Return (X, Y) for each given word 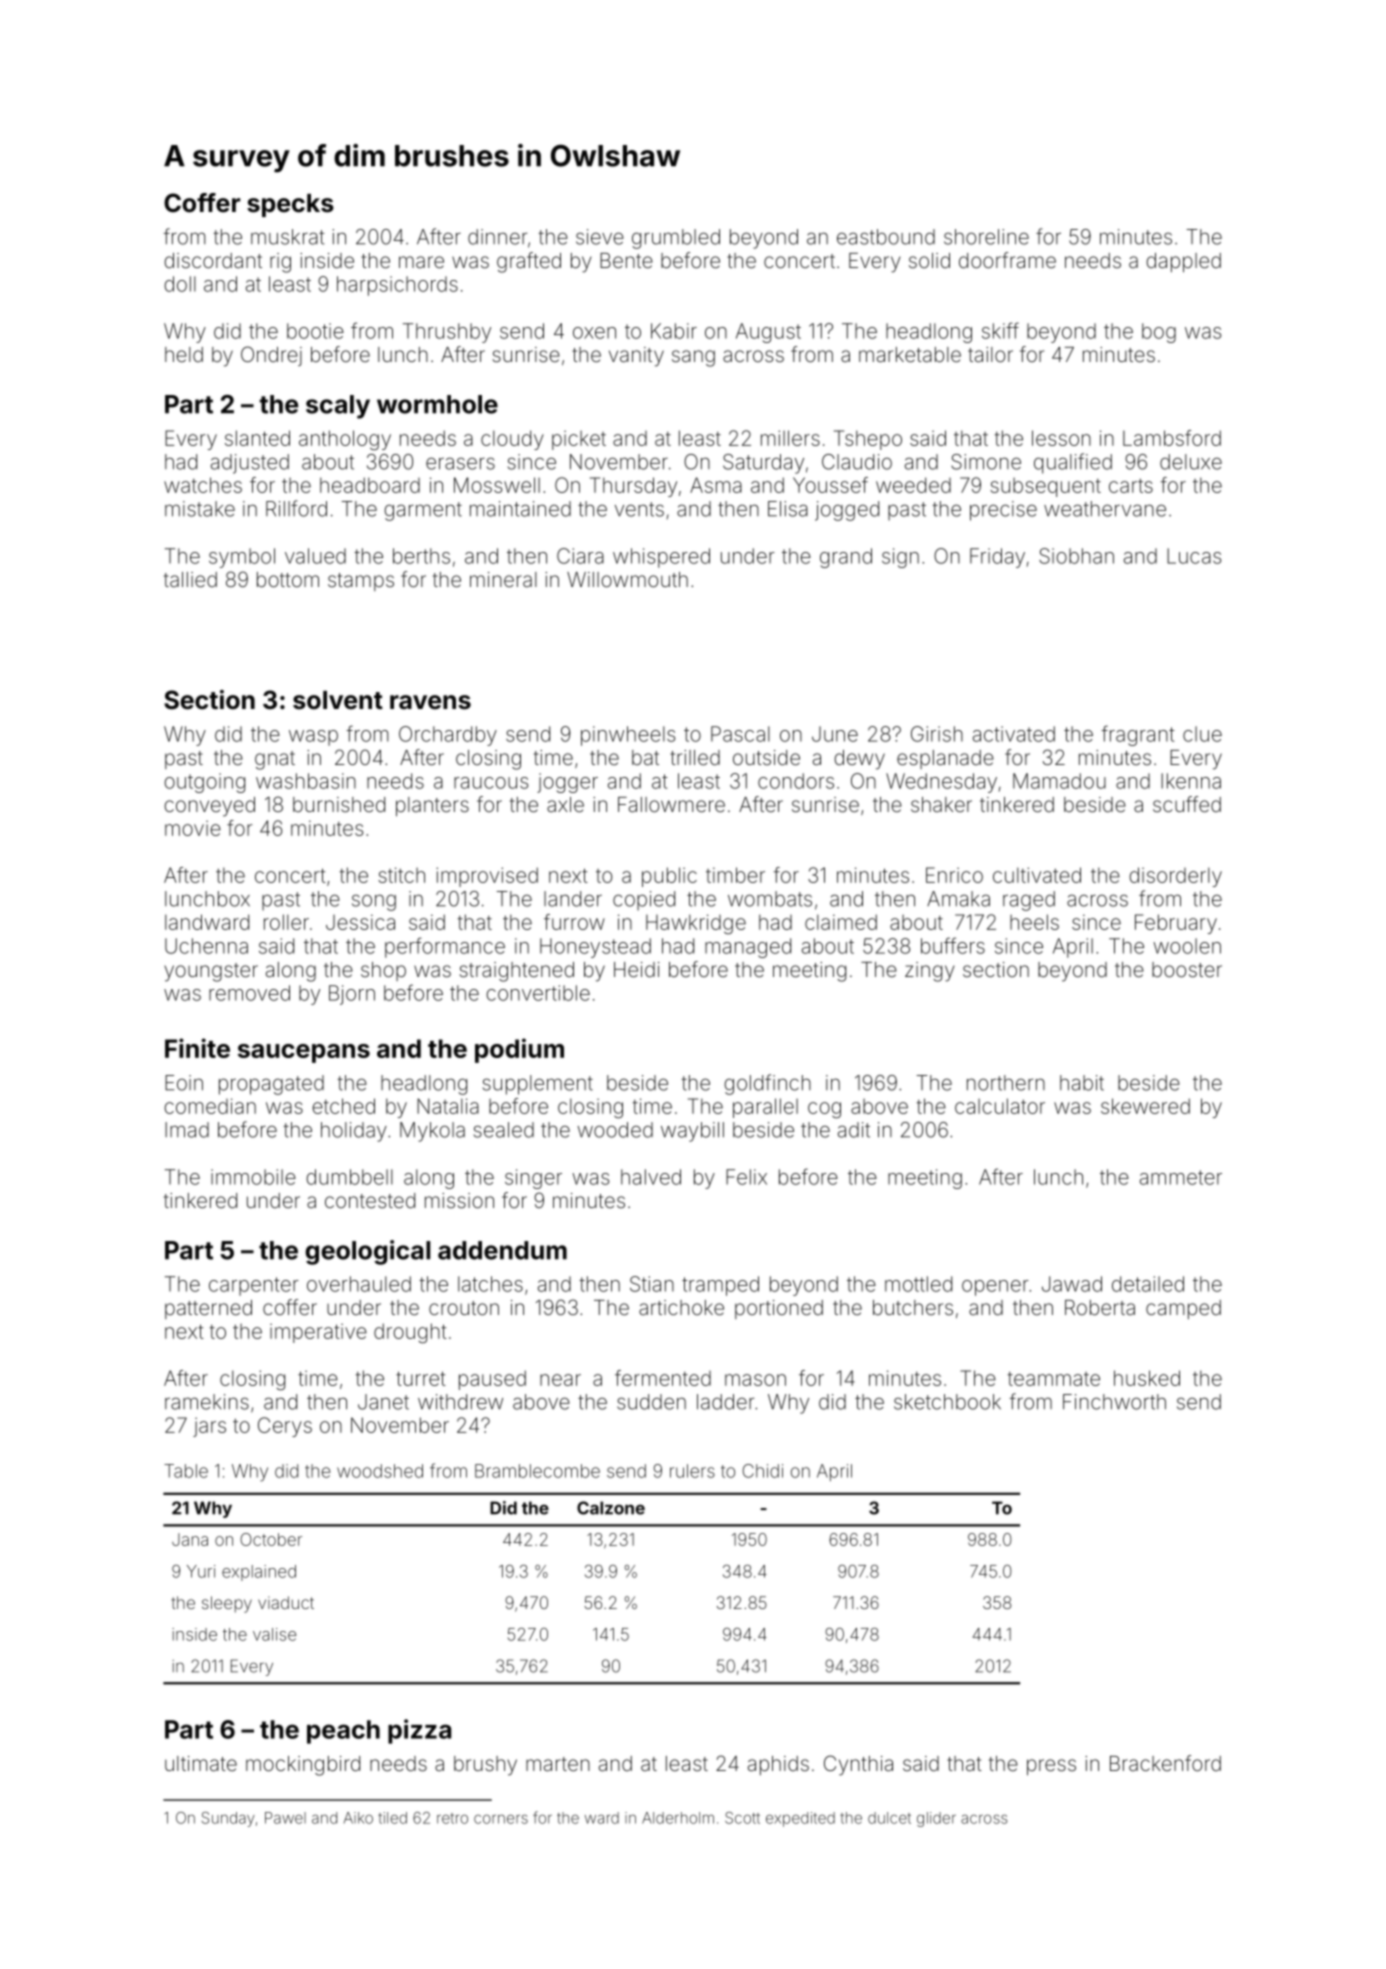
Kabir (674, 331)
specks (290, 205)
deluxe (1191, 462)
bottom (288, 579)
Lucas (1194, 556)
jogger (567, 783)
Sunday (228, 1819)
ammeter (1181, 1177)
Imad (187, 1130)
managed (748, 948)
